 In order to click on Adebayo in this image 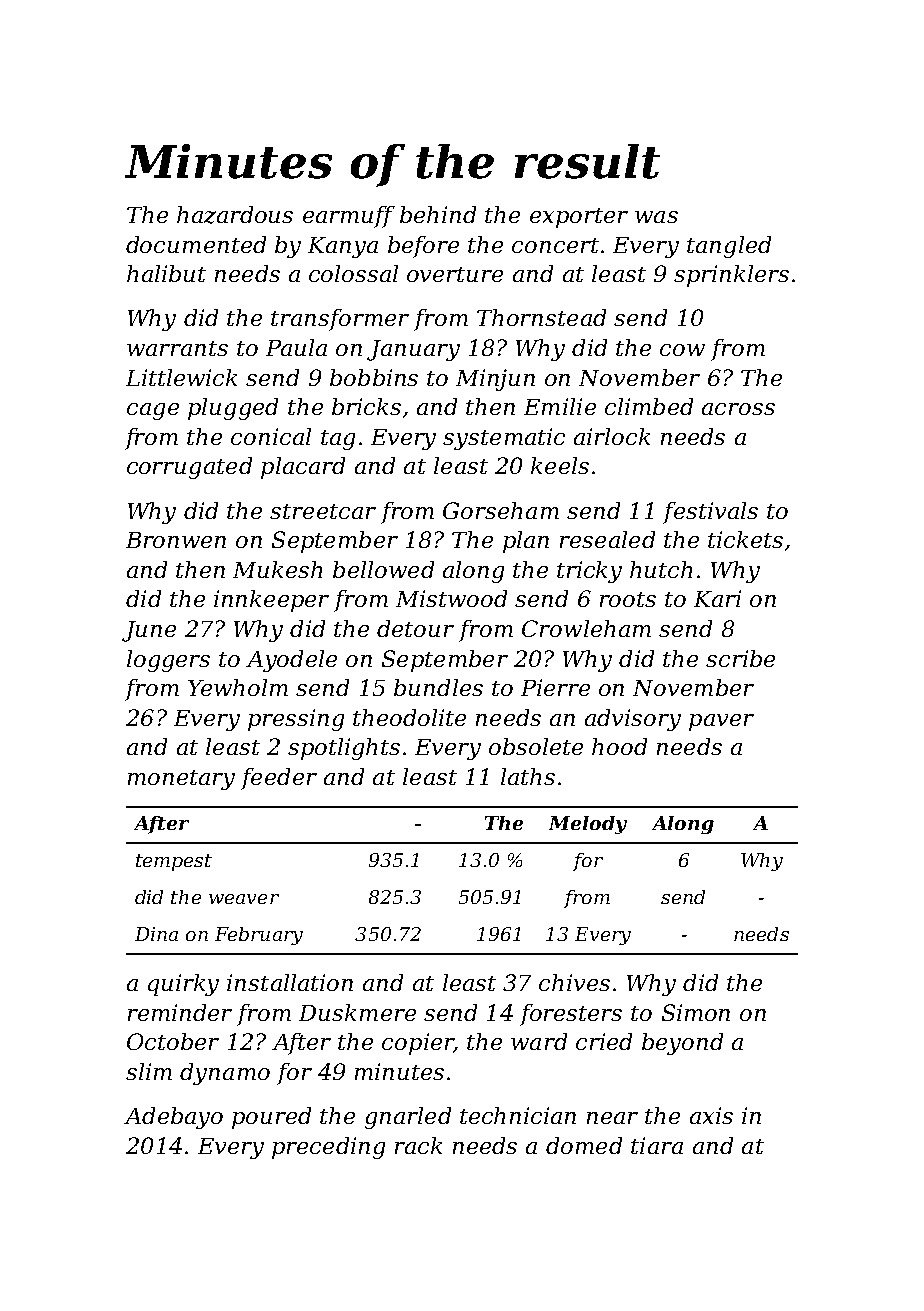, I will do `click(173, 1118)`.
